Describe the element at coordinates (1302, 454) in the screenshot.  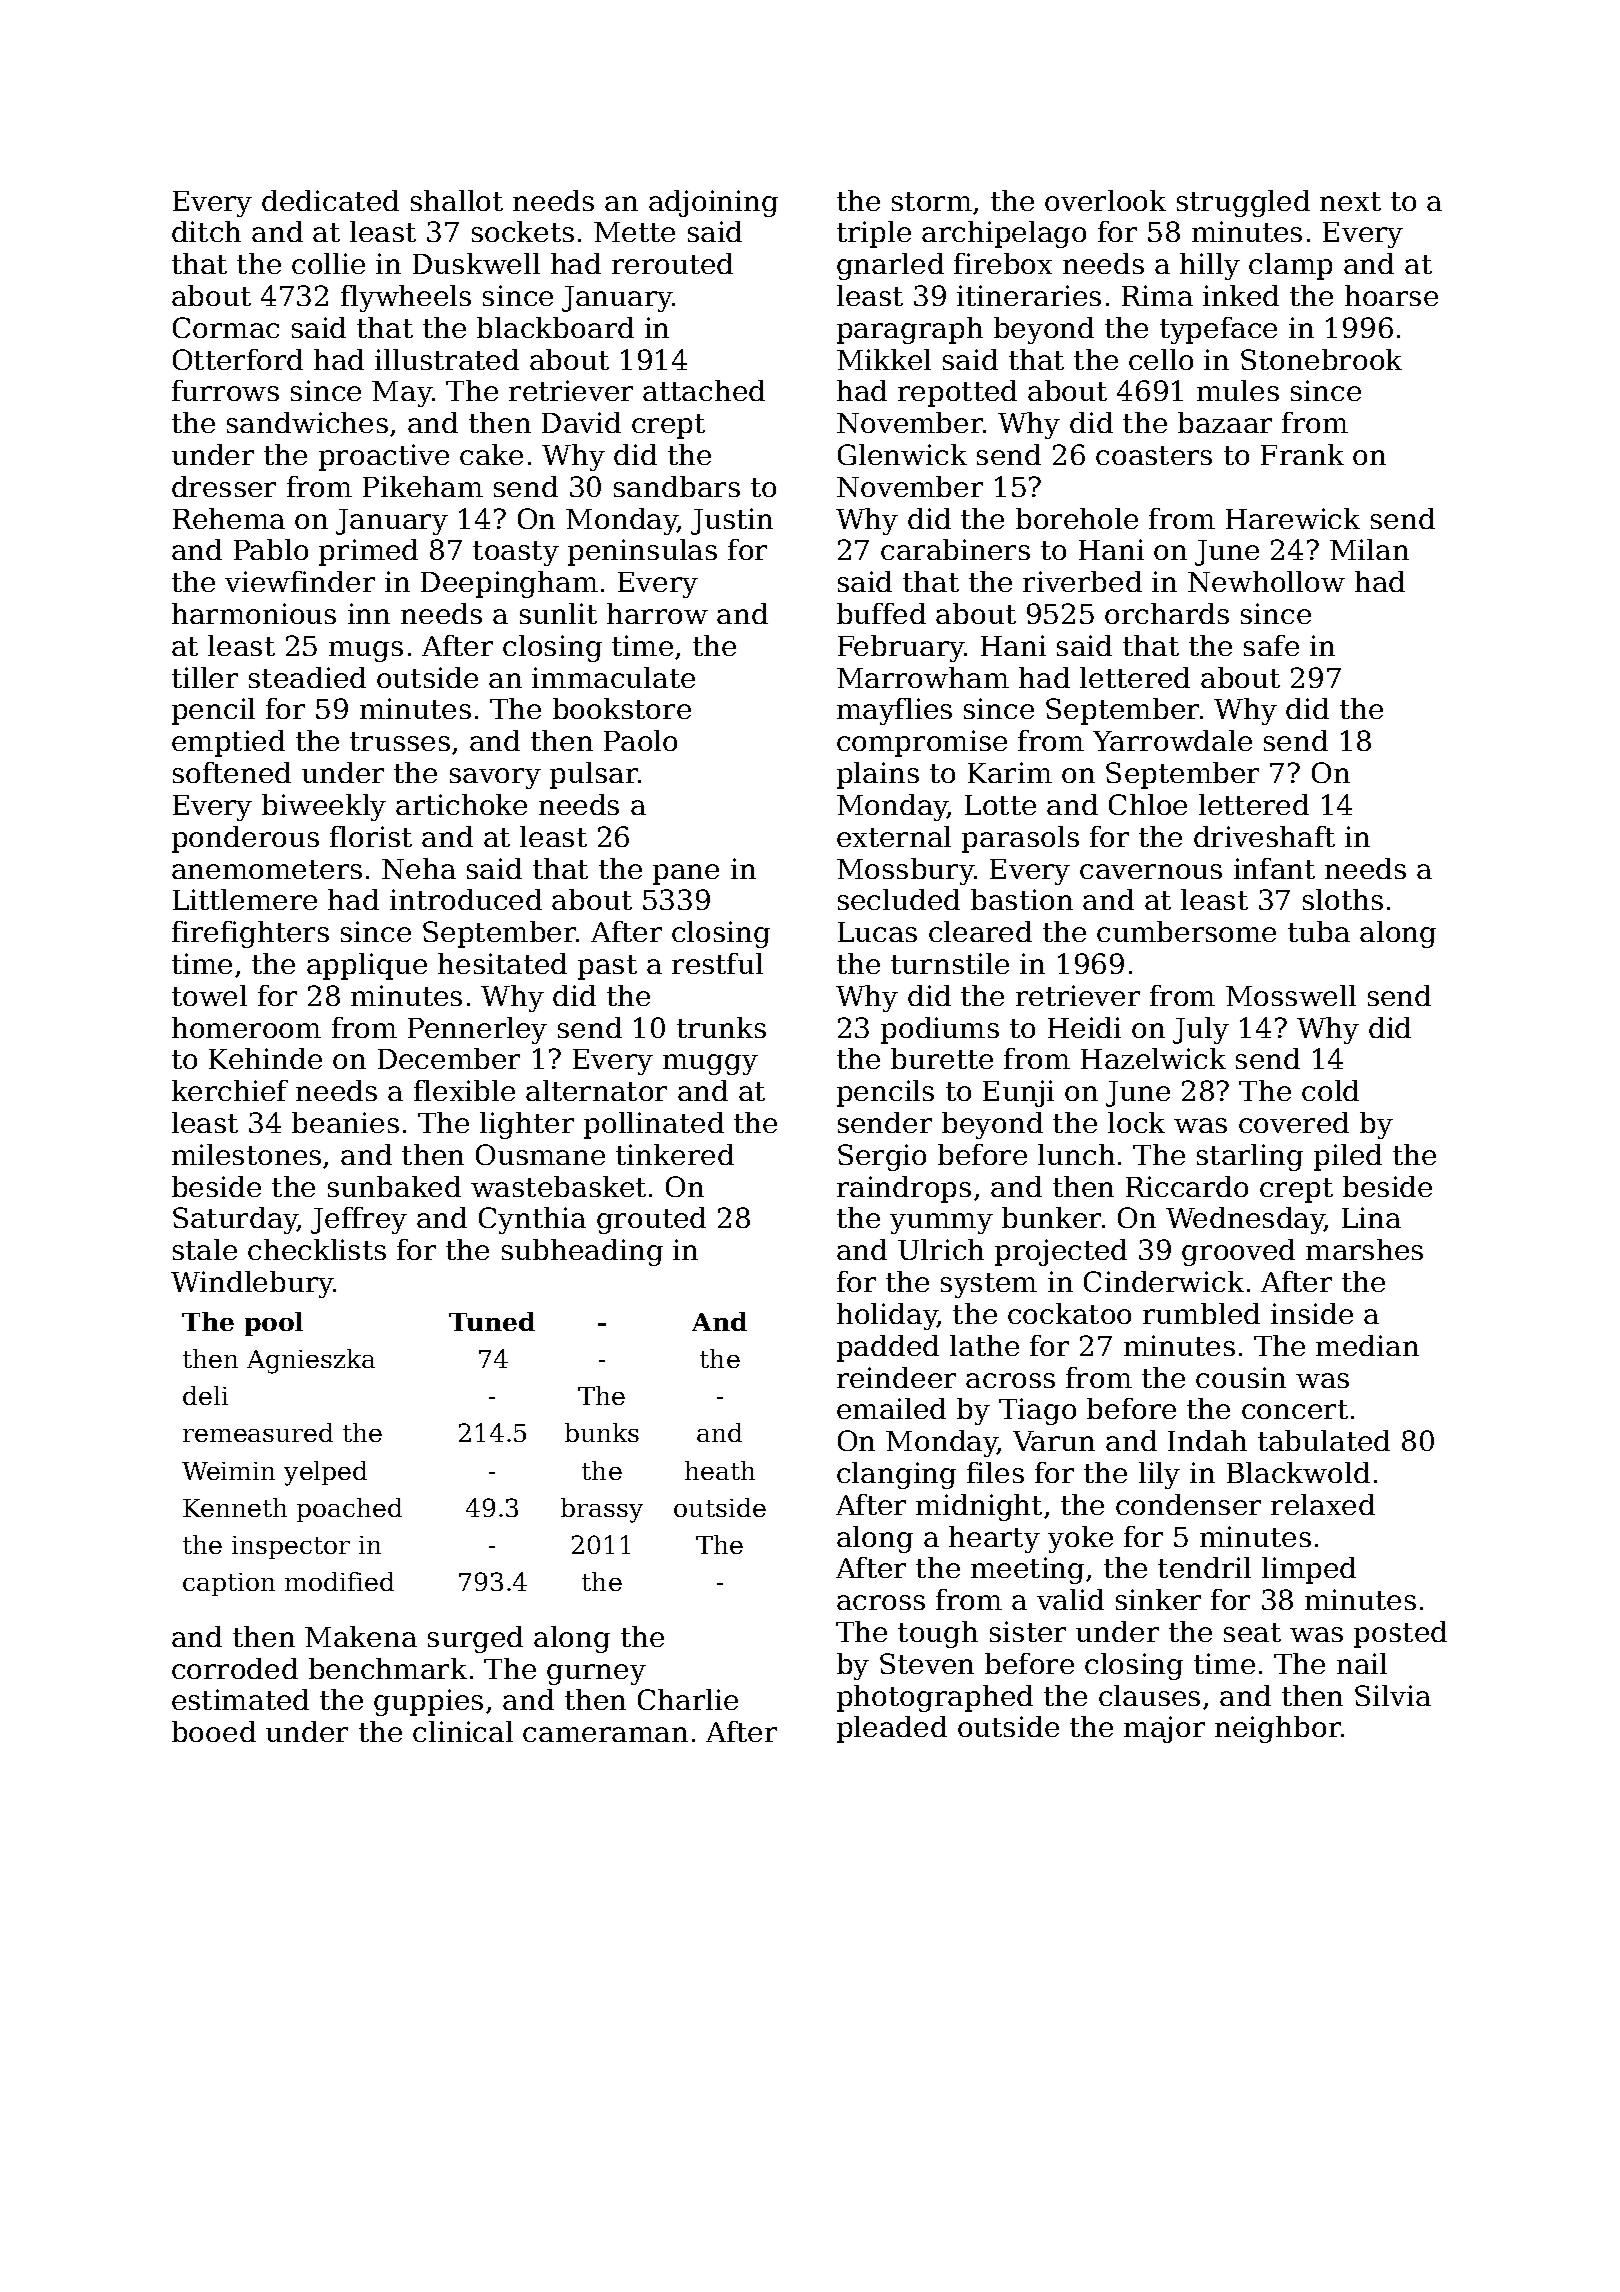
I see `Frank` at that location.
